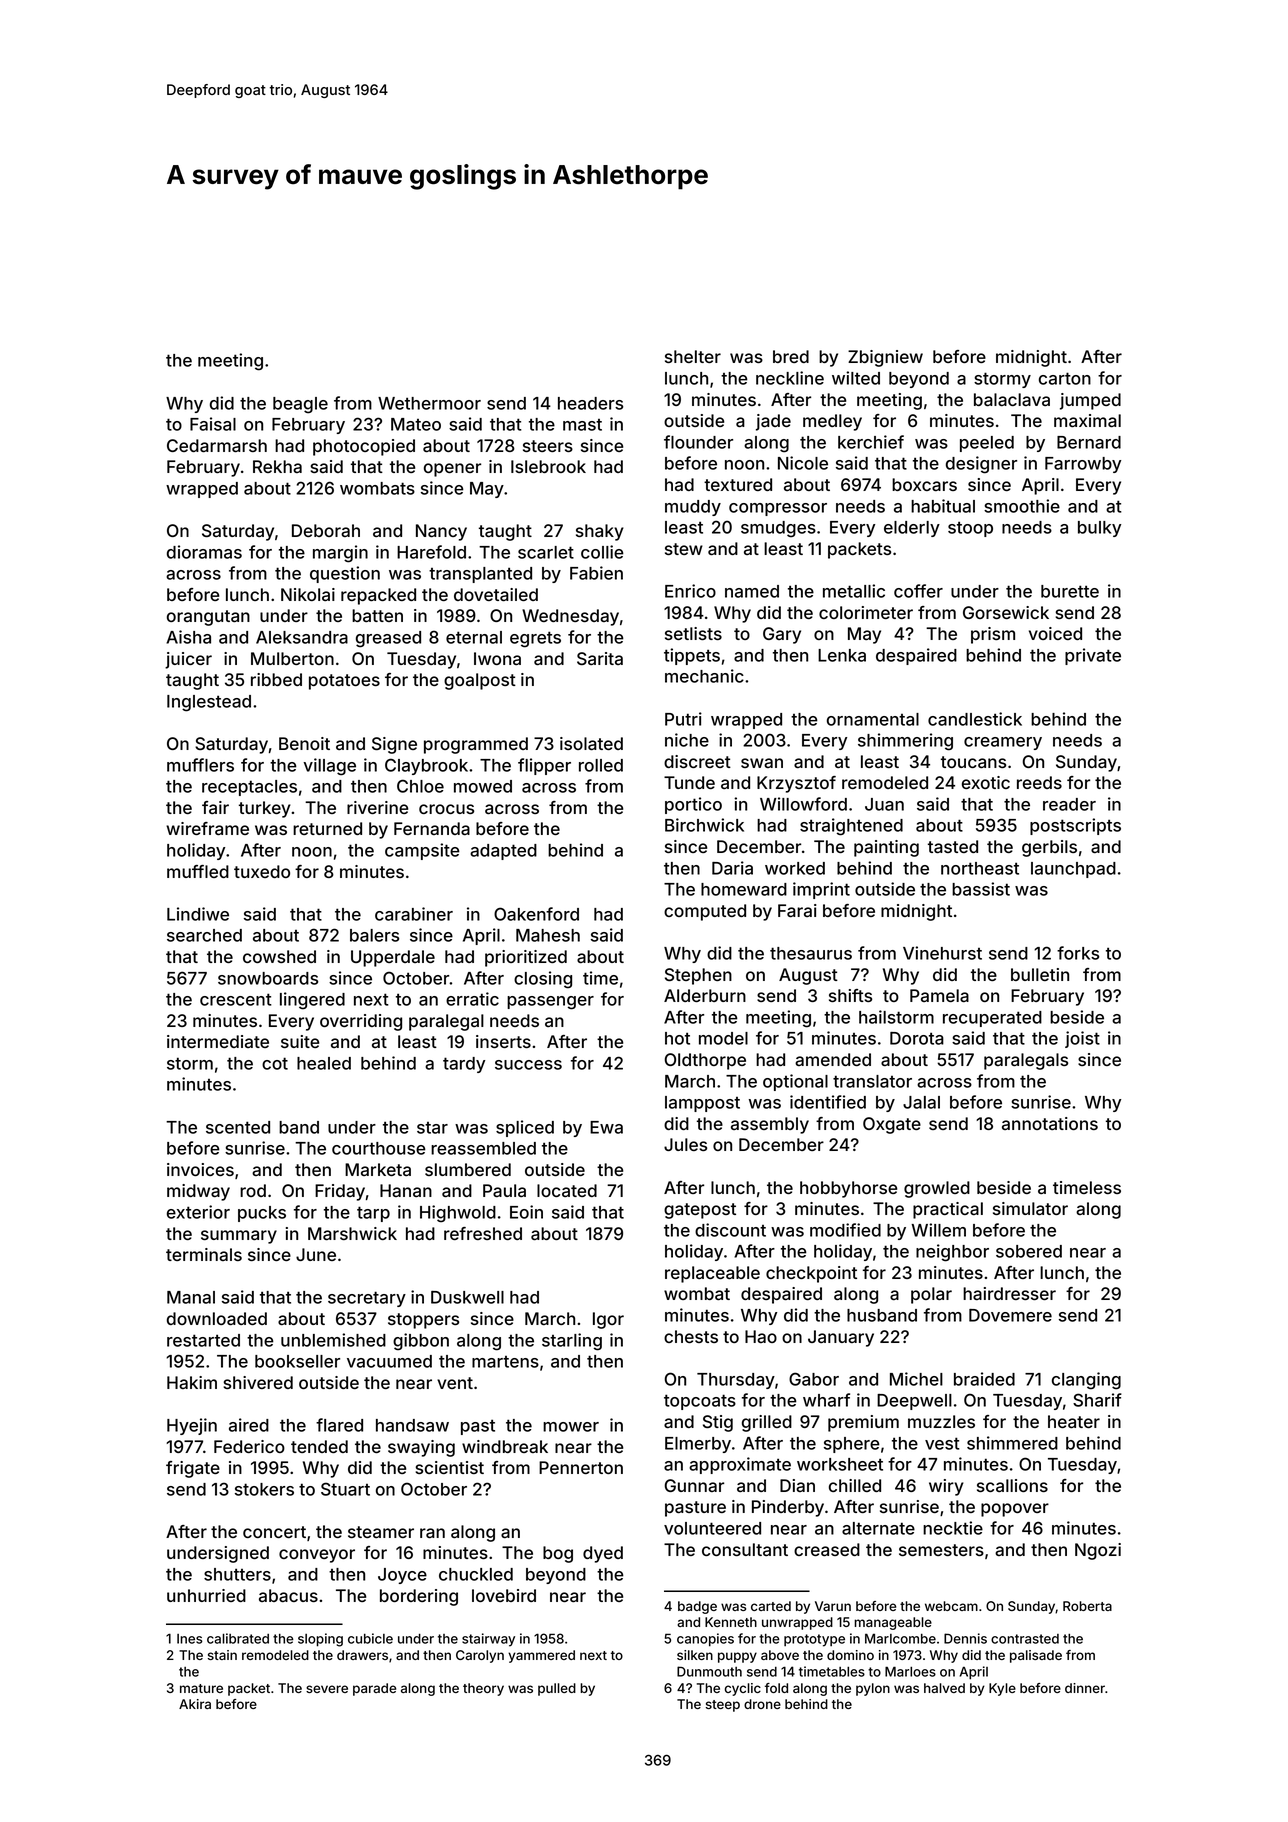 The height and width of the screenshot is (1822, 1288). I want to click on tarp, so click(373, 1214).
